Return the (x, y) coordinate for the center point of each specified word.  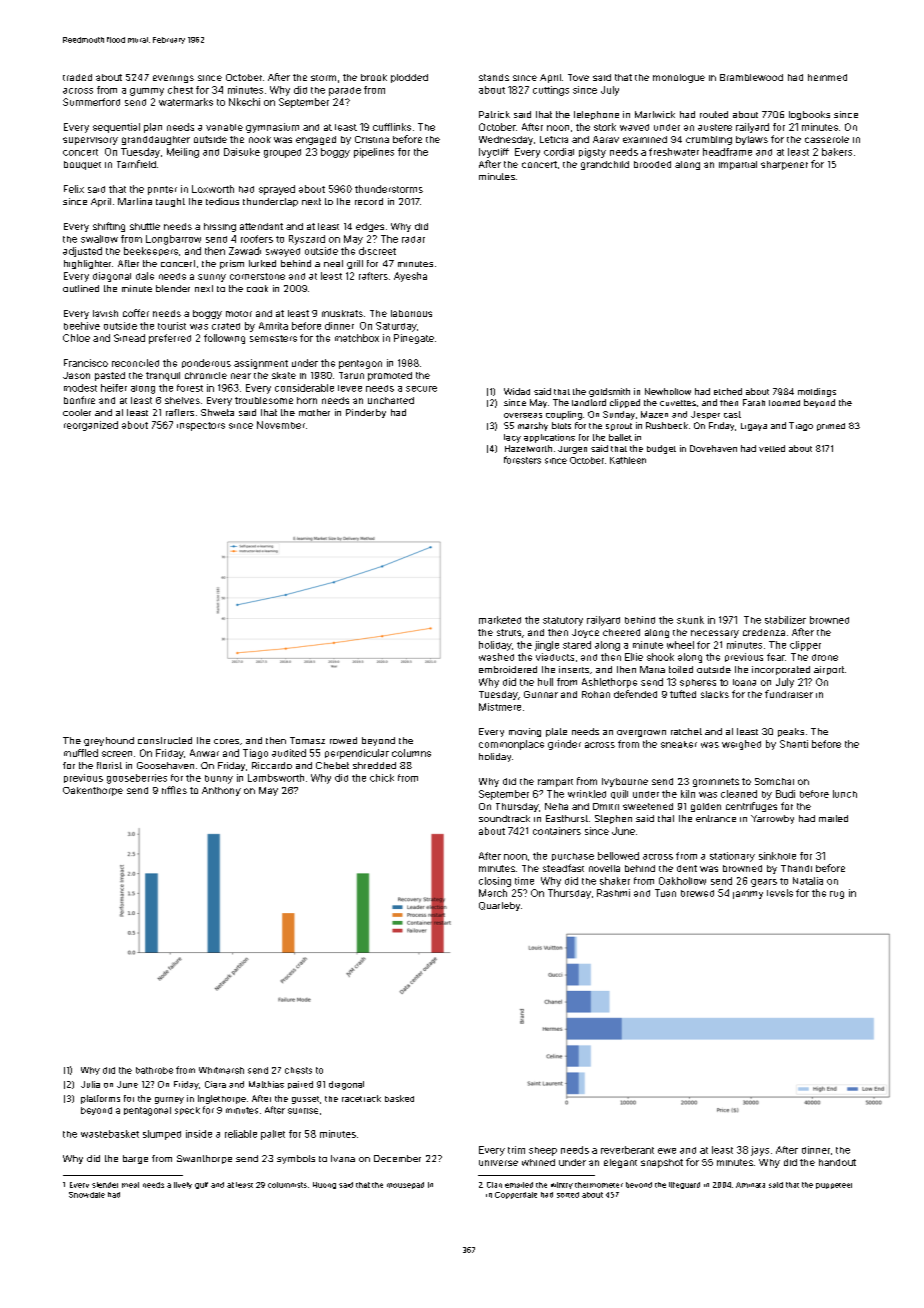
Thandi (796, 868)
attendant (261, 226)
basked (399, 1098)
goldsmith (609, 392)
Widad (517, 391)
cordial (559, 152)
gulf (201, 1185)
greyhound (109, 741)
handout (837, 1162)
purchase (573, 857)
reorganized (91, 426)
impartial (738, 165)
